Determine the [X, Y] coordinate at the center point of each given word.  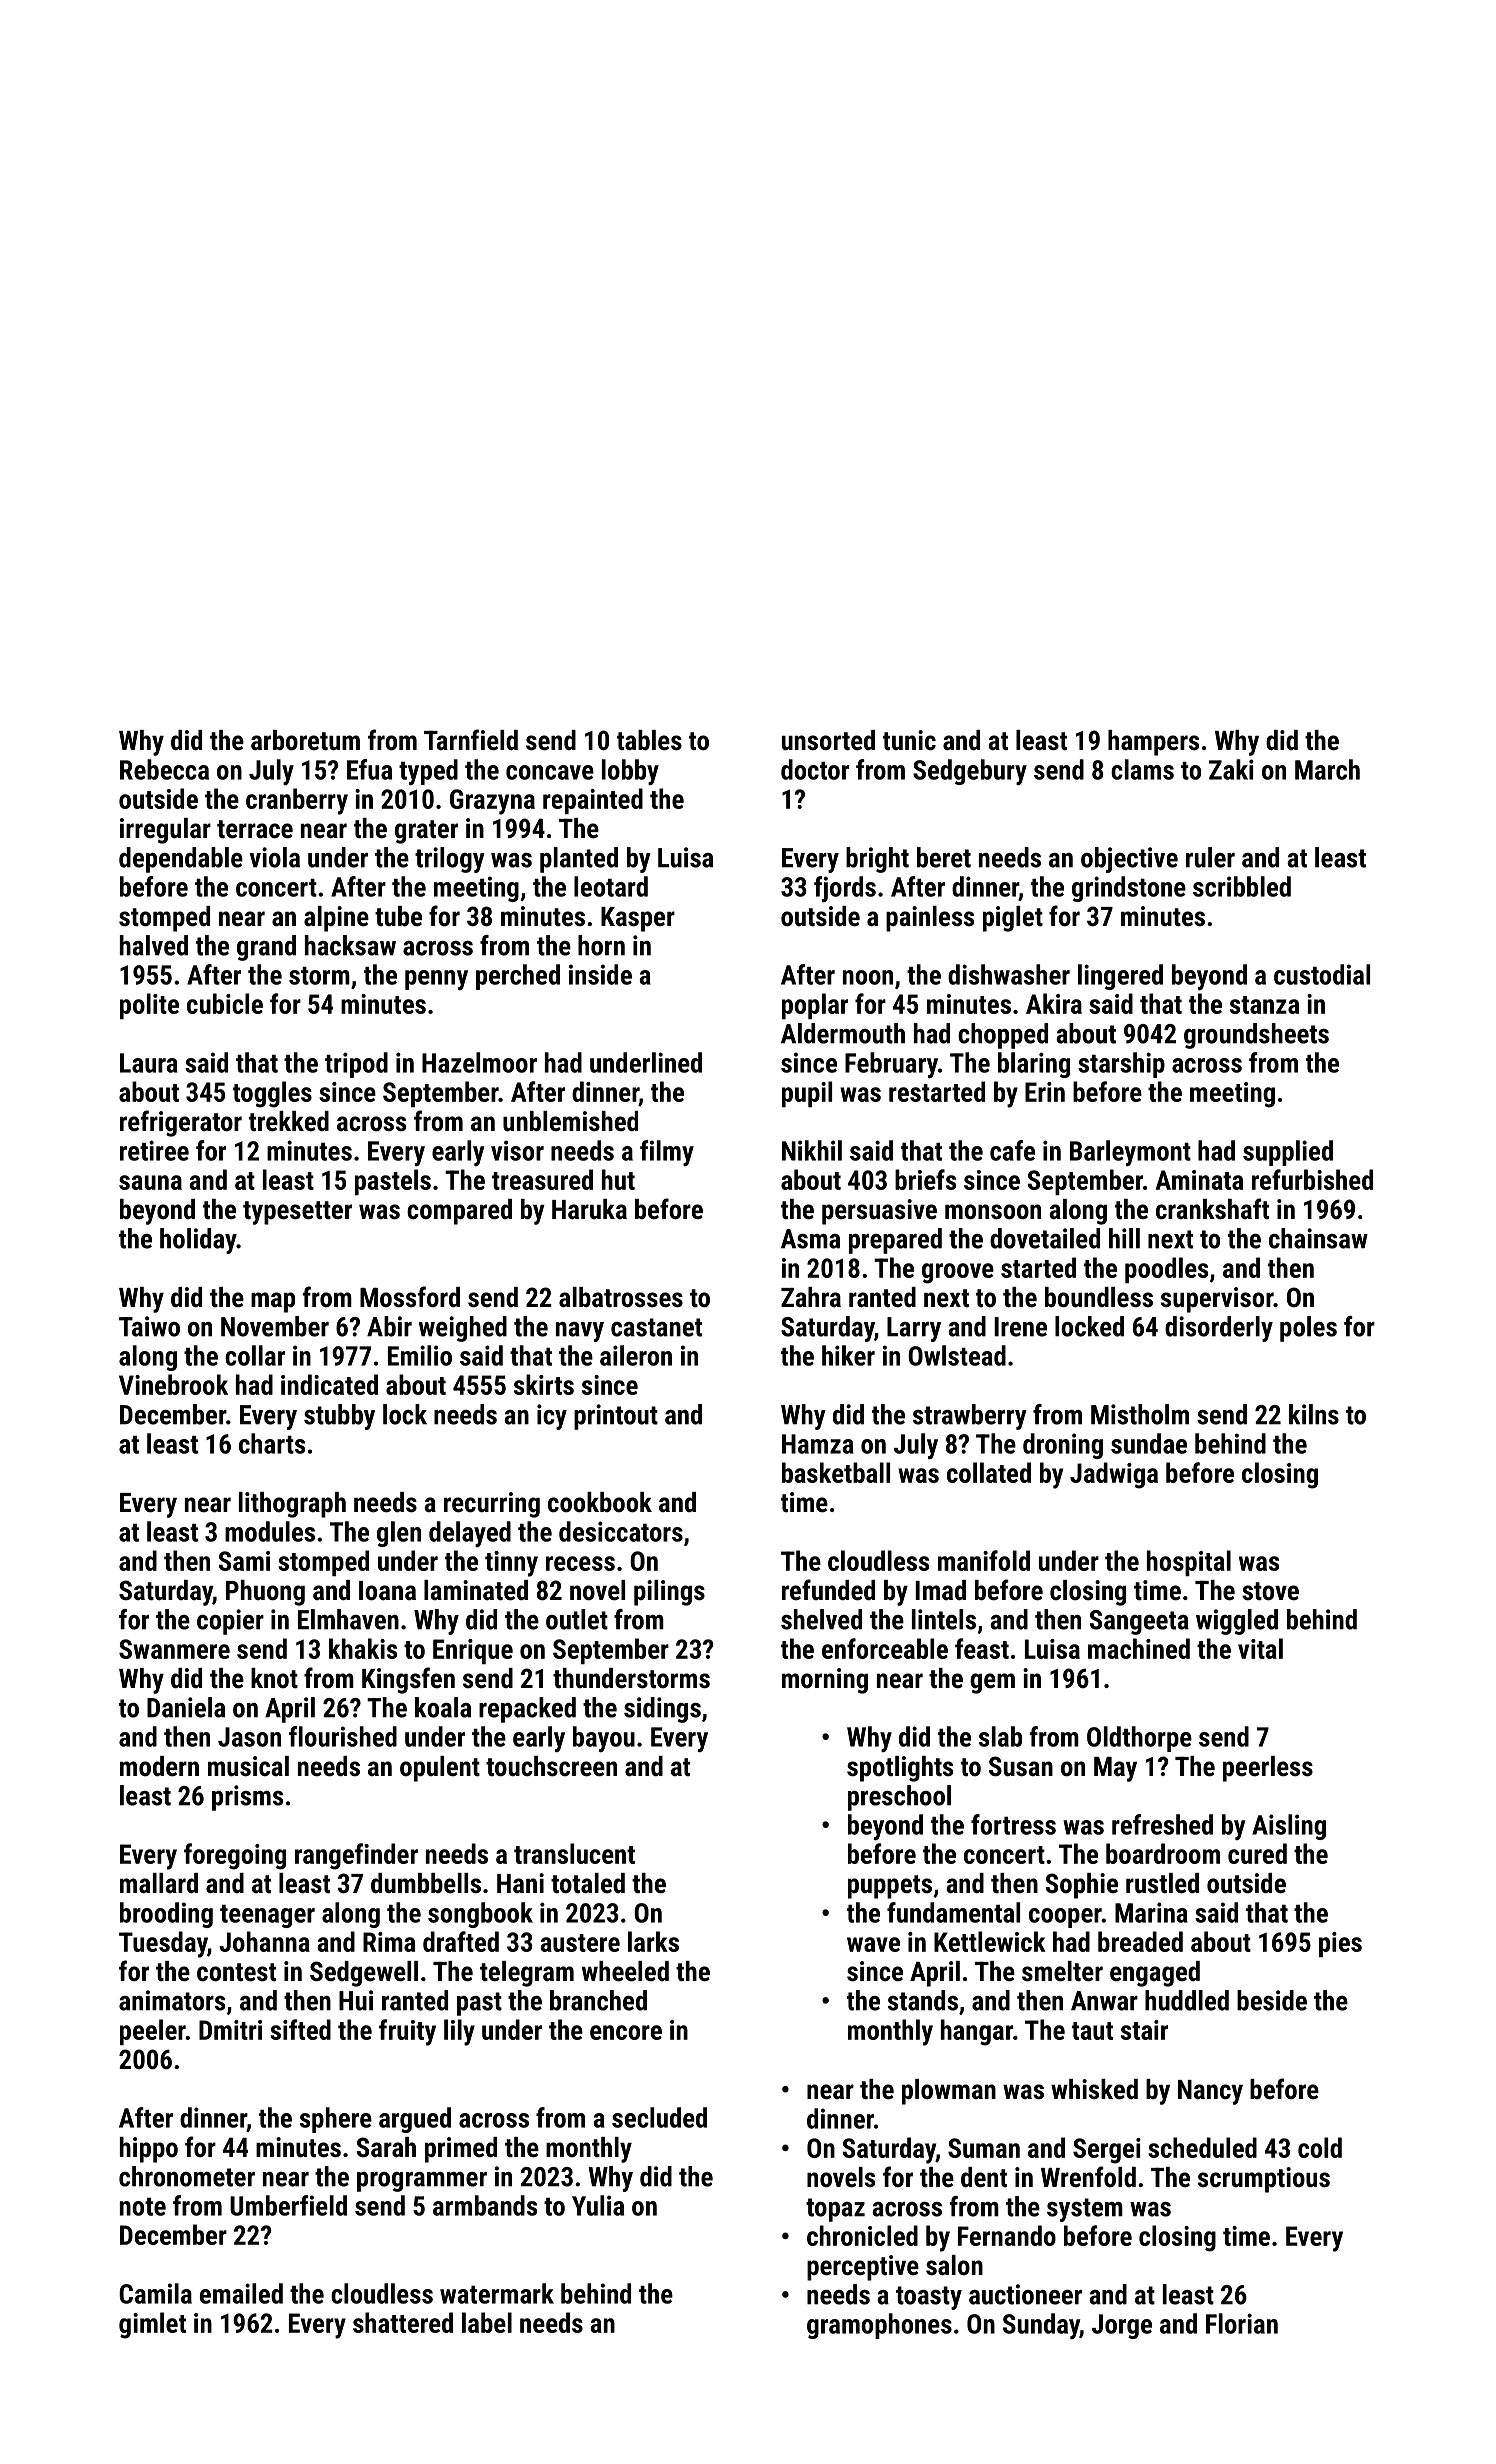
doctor [815, 769]
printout [616, 1417]
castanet [656, 1327]
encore [626, 2032]
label [487, 2322]
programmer [422, 2182]
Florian [1242, 2323]
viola [274, 857]
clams [1142, 769]
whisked [1094, 2089]
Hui [356, 2000]
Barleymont [1130, 1153]
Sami [244, 1561]
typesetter [297, 1213]
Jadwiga [1114, 1475]
